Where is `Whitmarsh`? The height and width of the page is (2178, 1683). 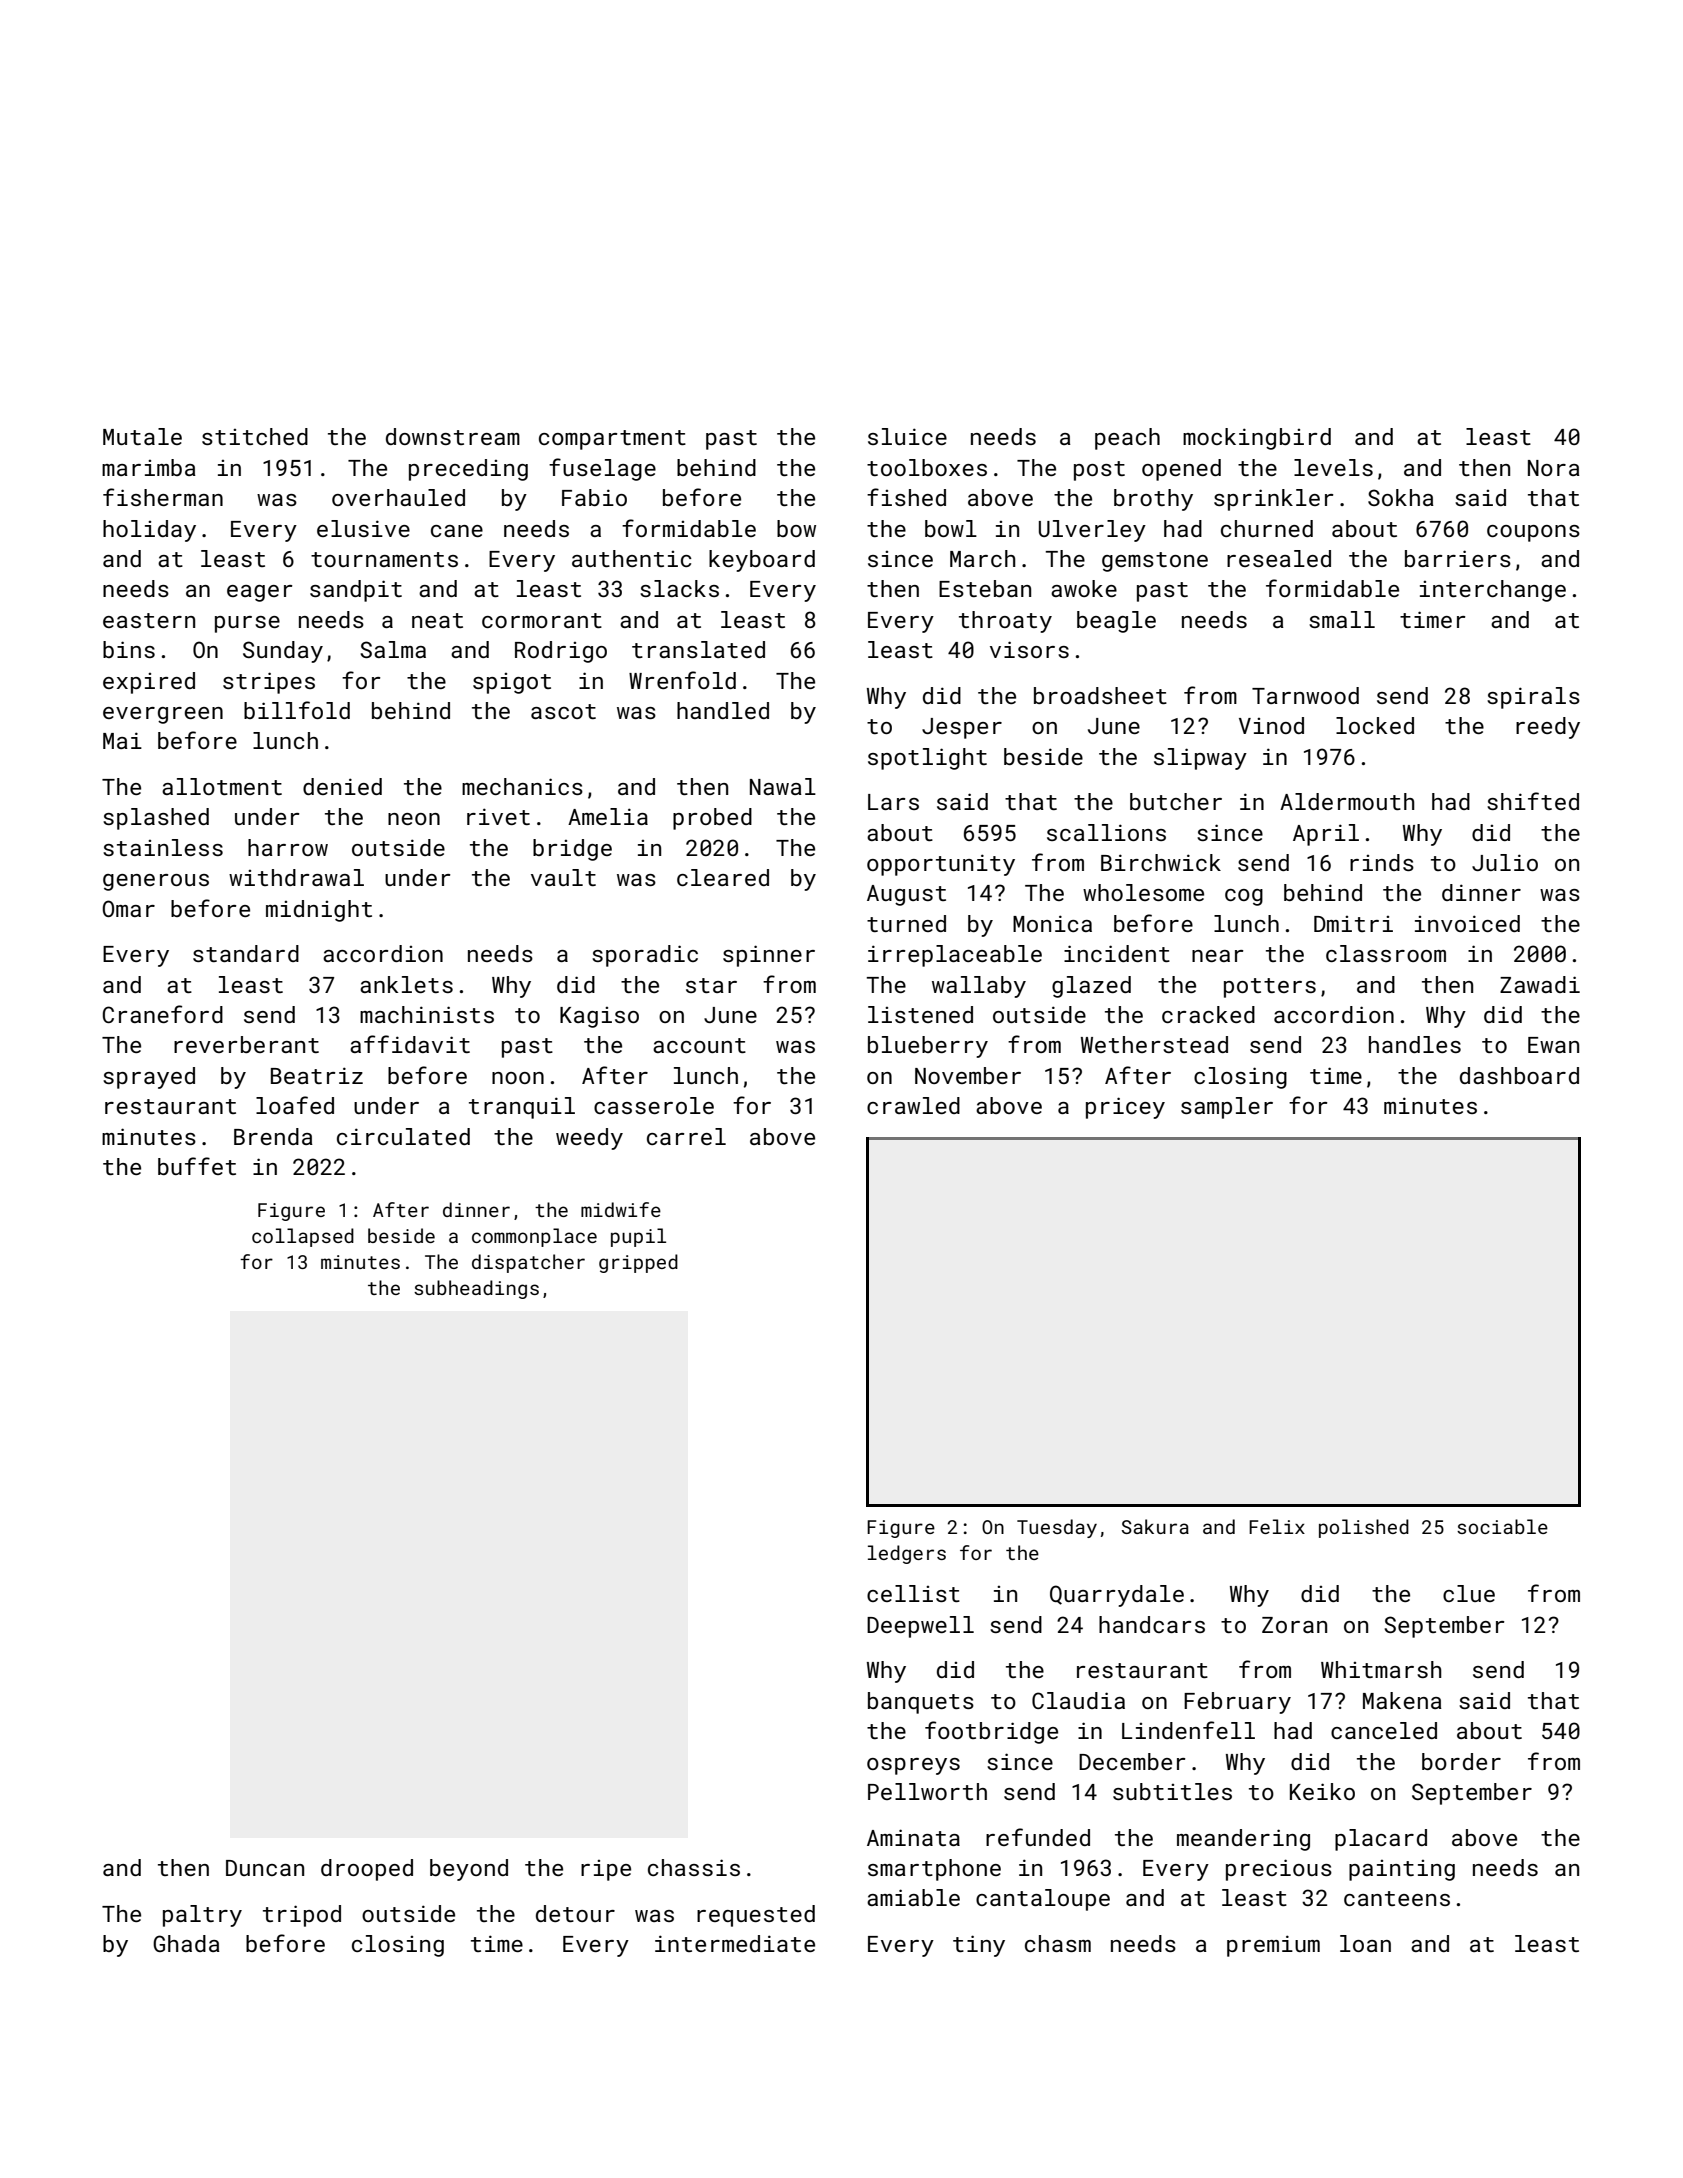 Whitmarsh is located at coordinates (1381, 1669).
